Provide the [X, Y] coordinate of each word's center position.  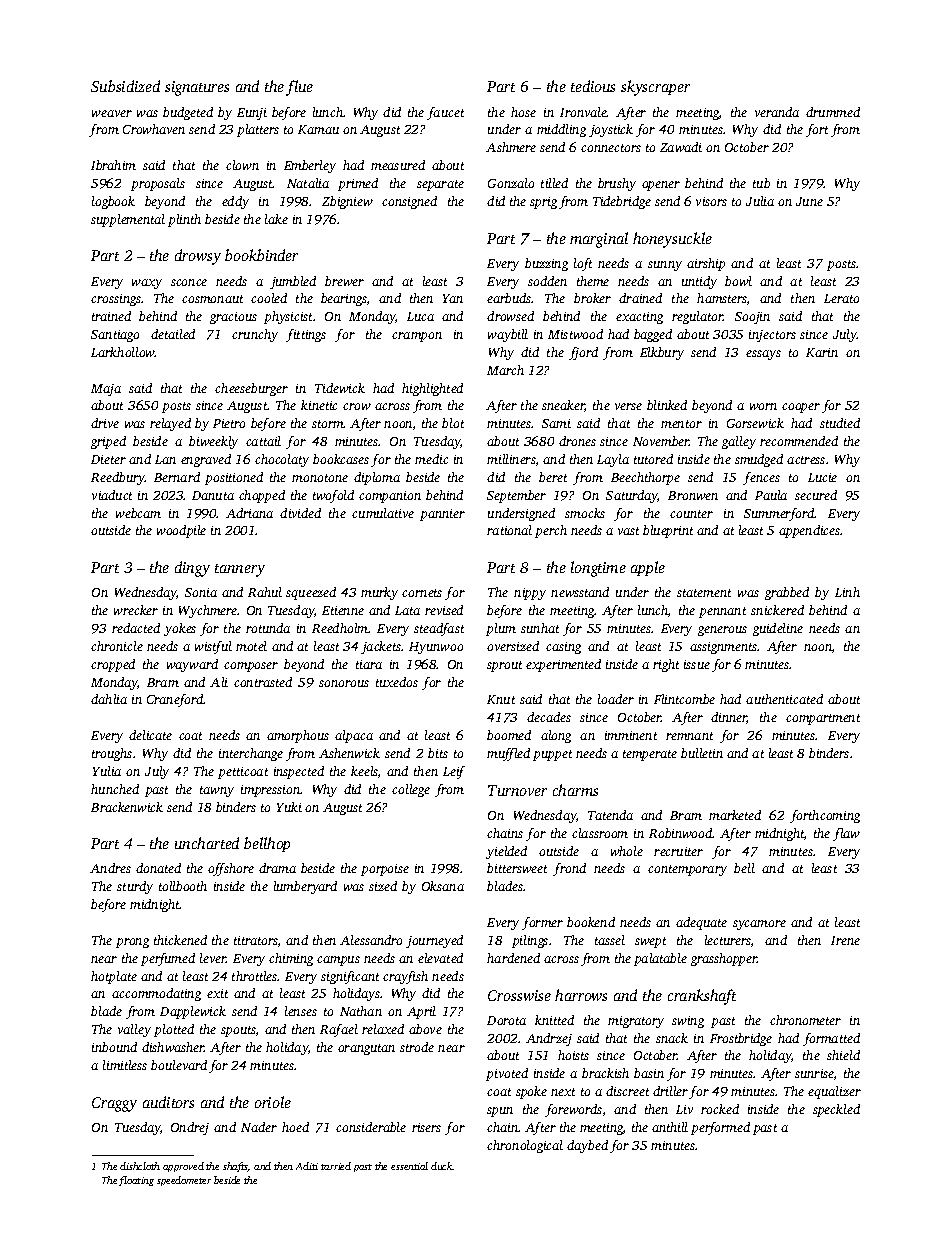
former [542, 923]
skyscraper [655, 88]
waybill [508, 335]
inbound [114, 1047]
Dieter [108, 459]
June [809, 201]
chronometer [805, 1020]
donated [158, 868]
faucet [445, 113]
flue [299, 88]
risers [426, 1127]
